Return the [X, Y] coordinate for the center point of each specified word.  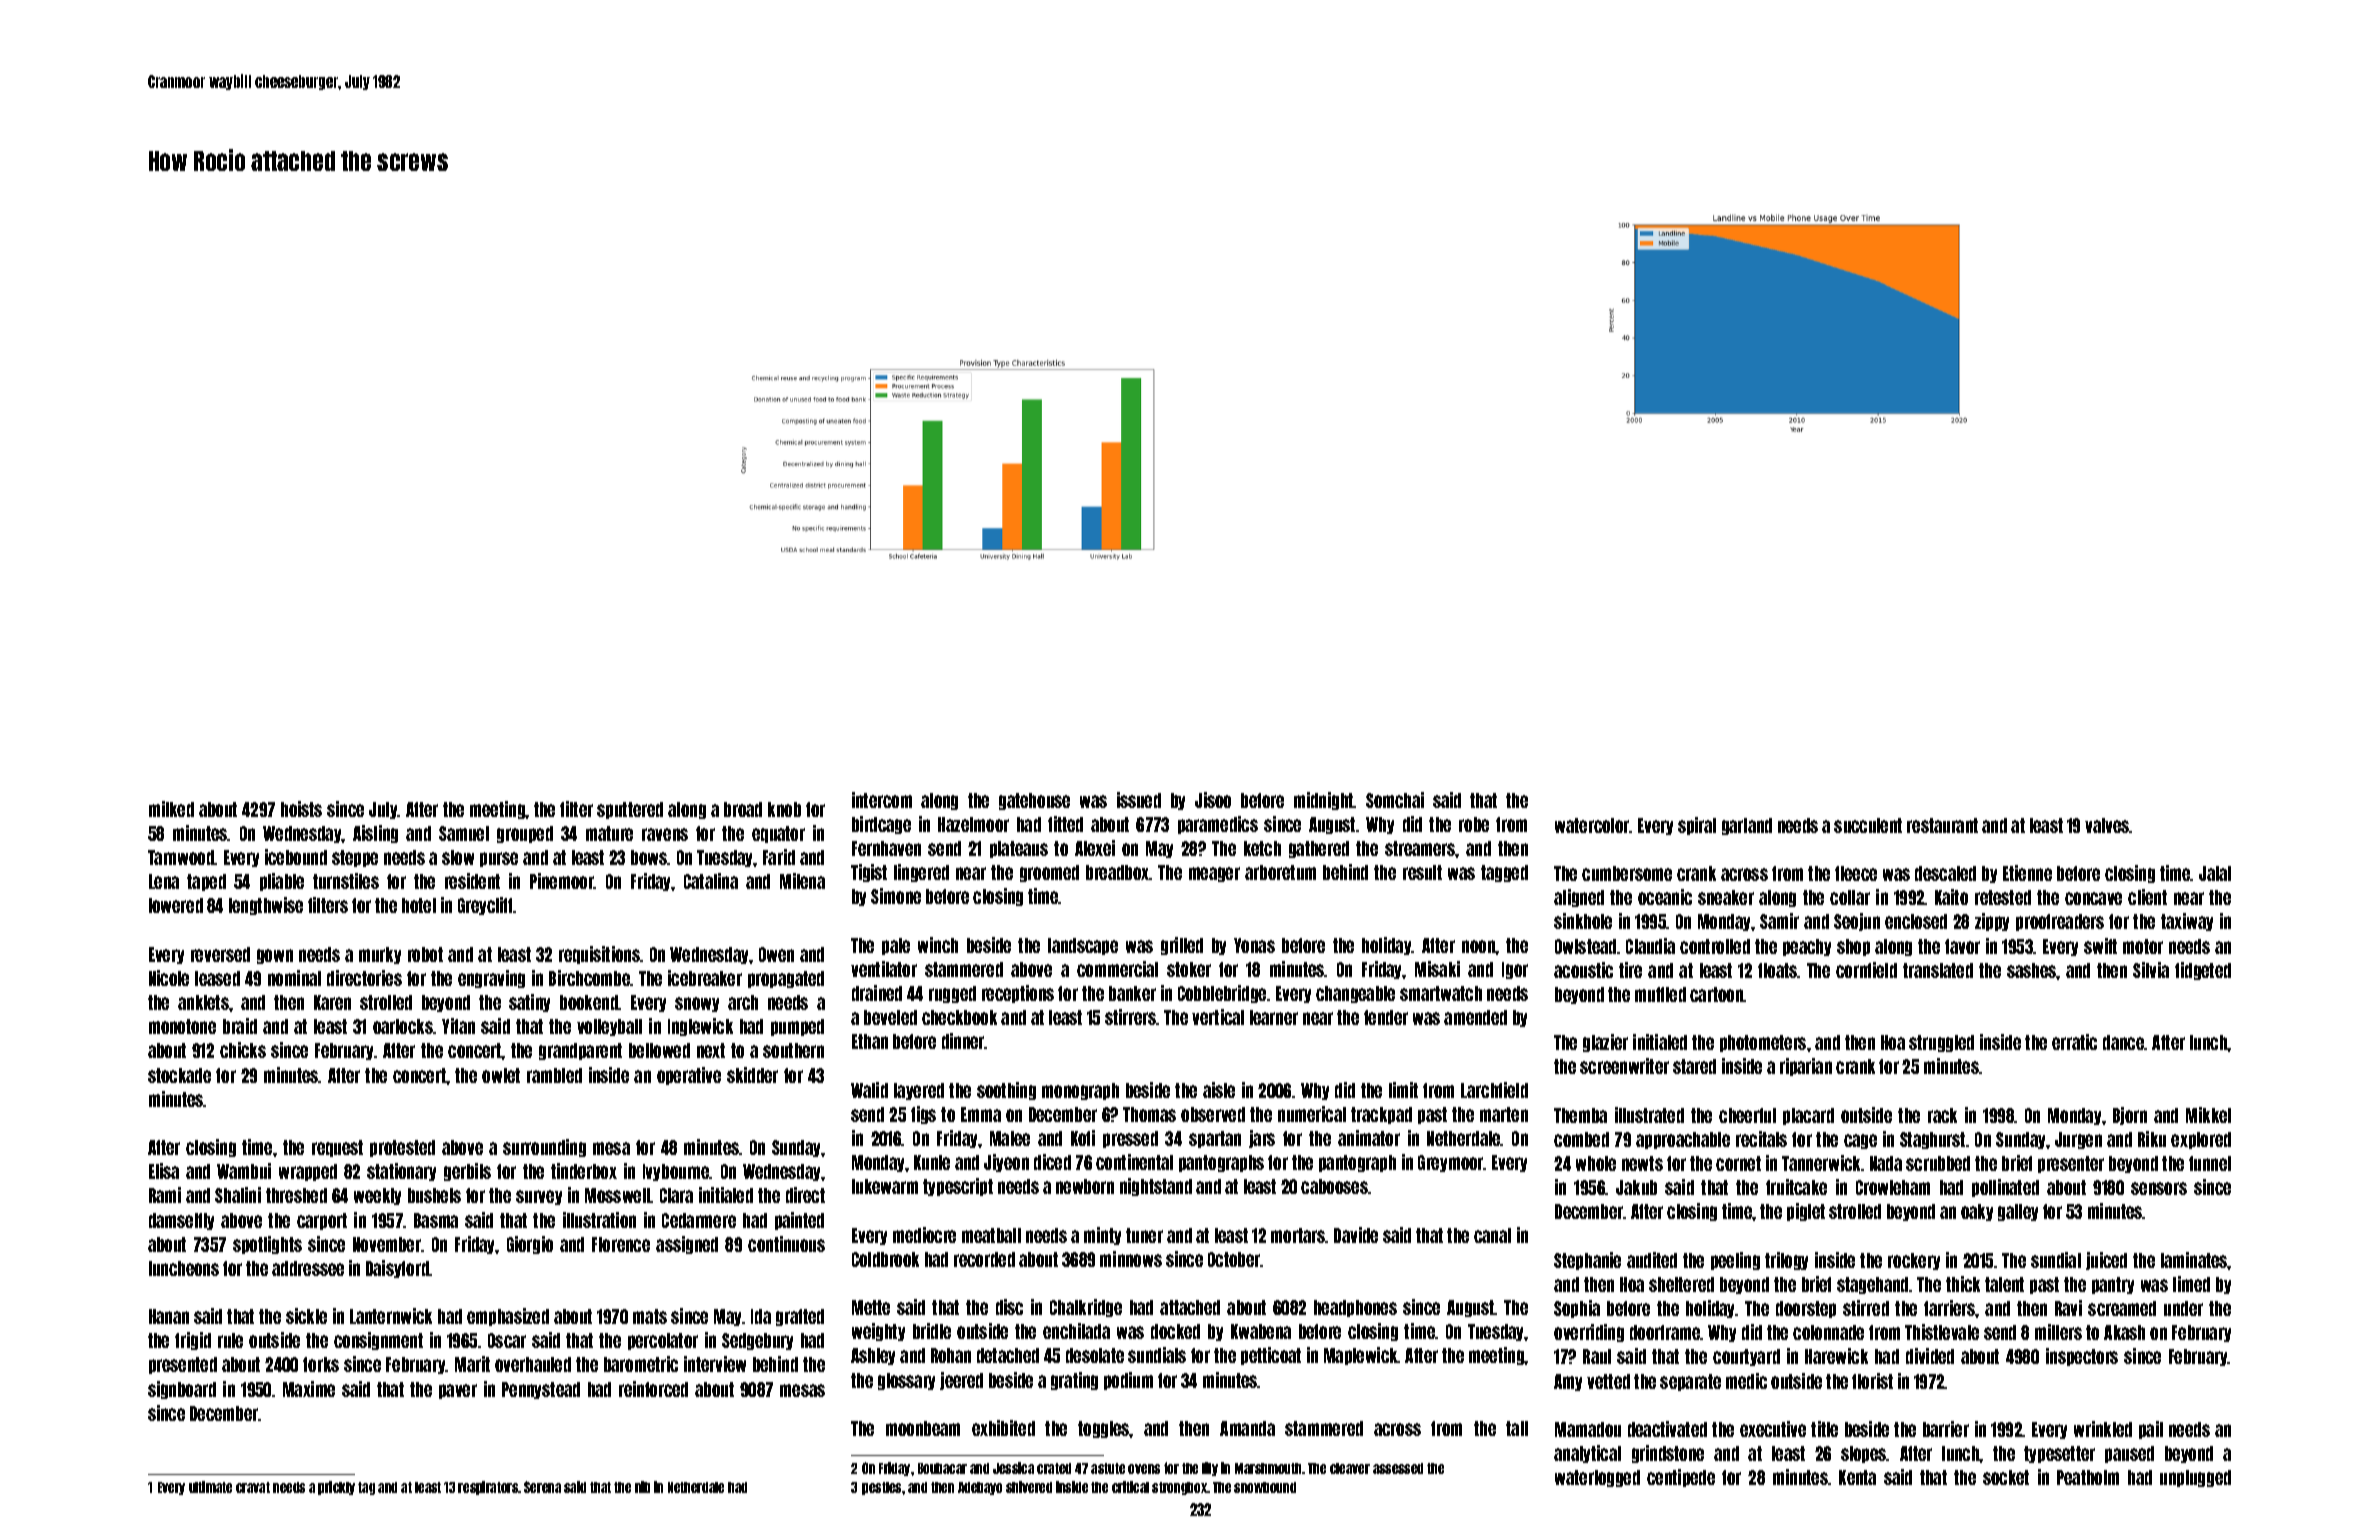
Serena [542, 1487]
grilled [1182, 946]
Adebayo [980, 1488]
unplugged [2195, 1478]
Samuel [464, 833]
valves [2107, 825]
